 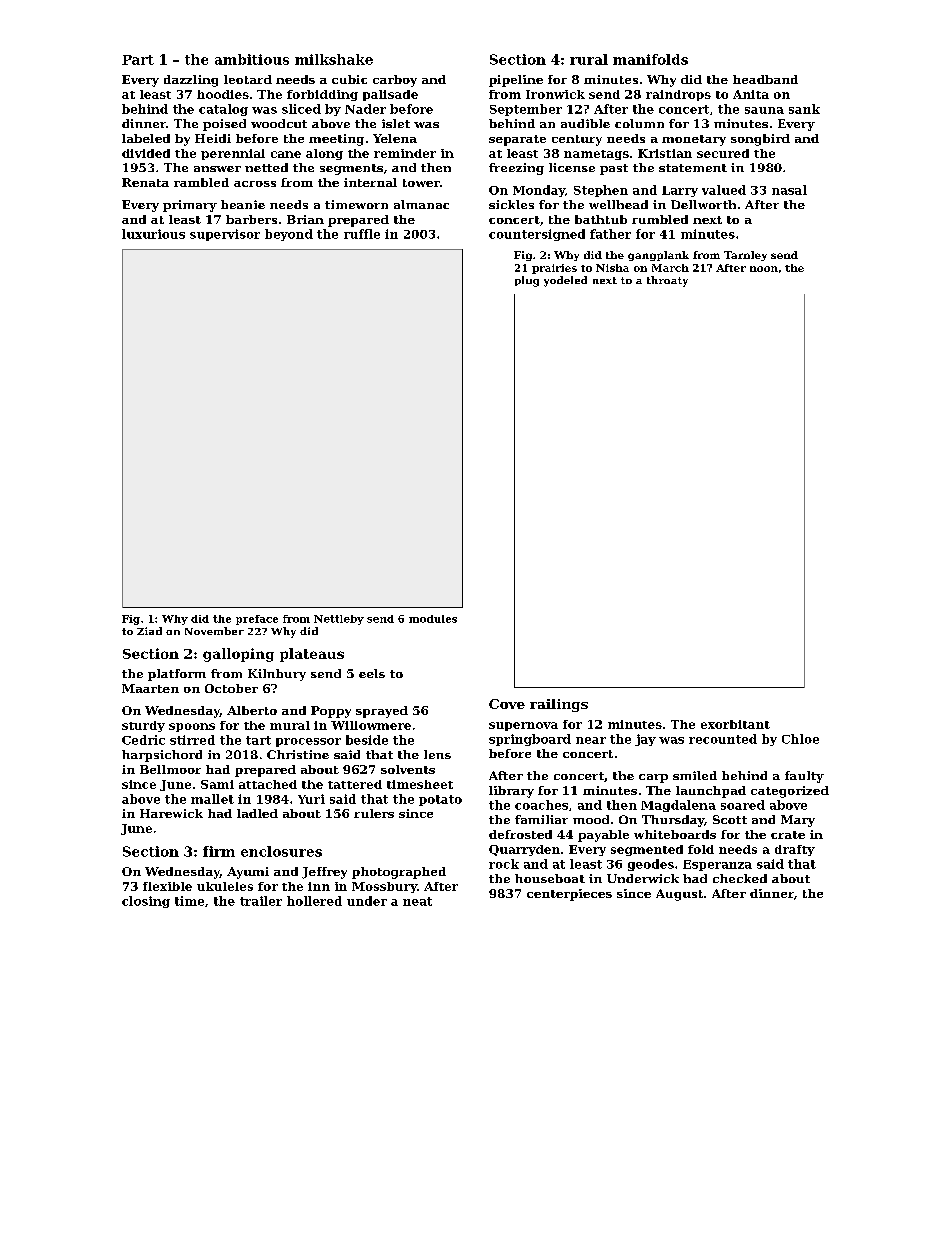 I want to click on modules, so click(x=433, y=619).
